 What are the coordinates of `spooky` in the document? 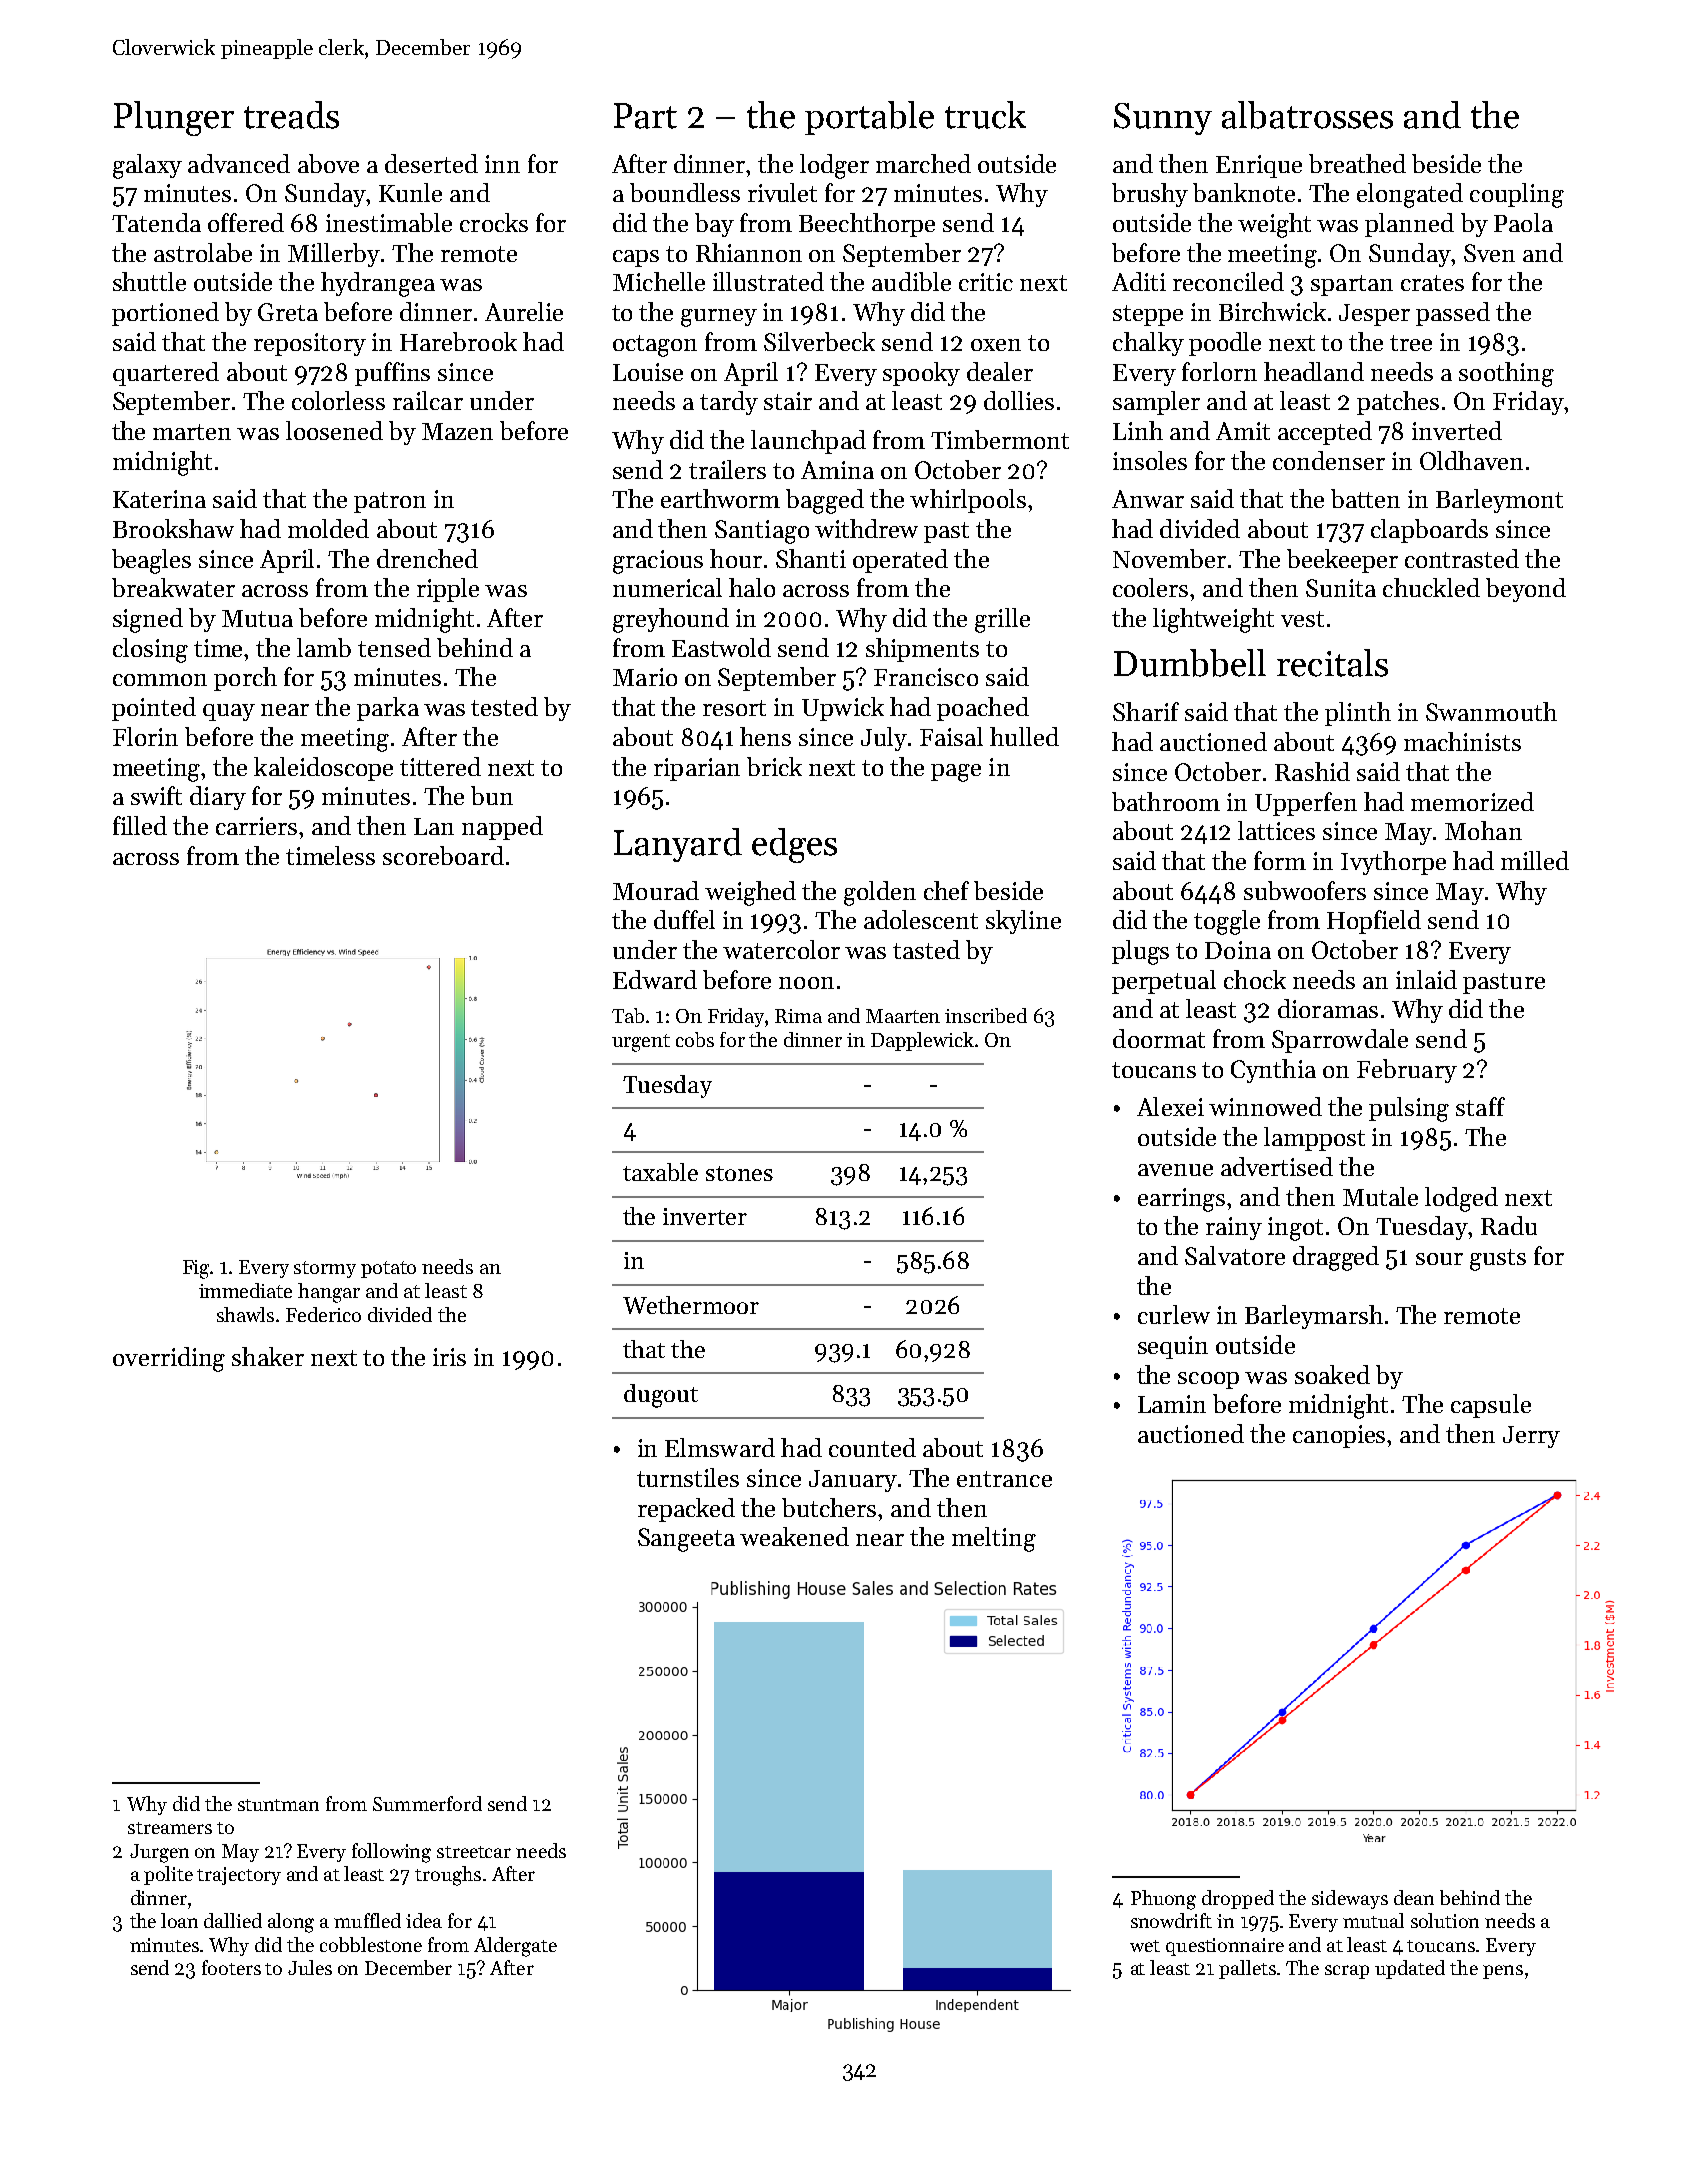 It's located at (921, 374).
